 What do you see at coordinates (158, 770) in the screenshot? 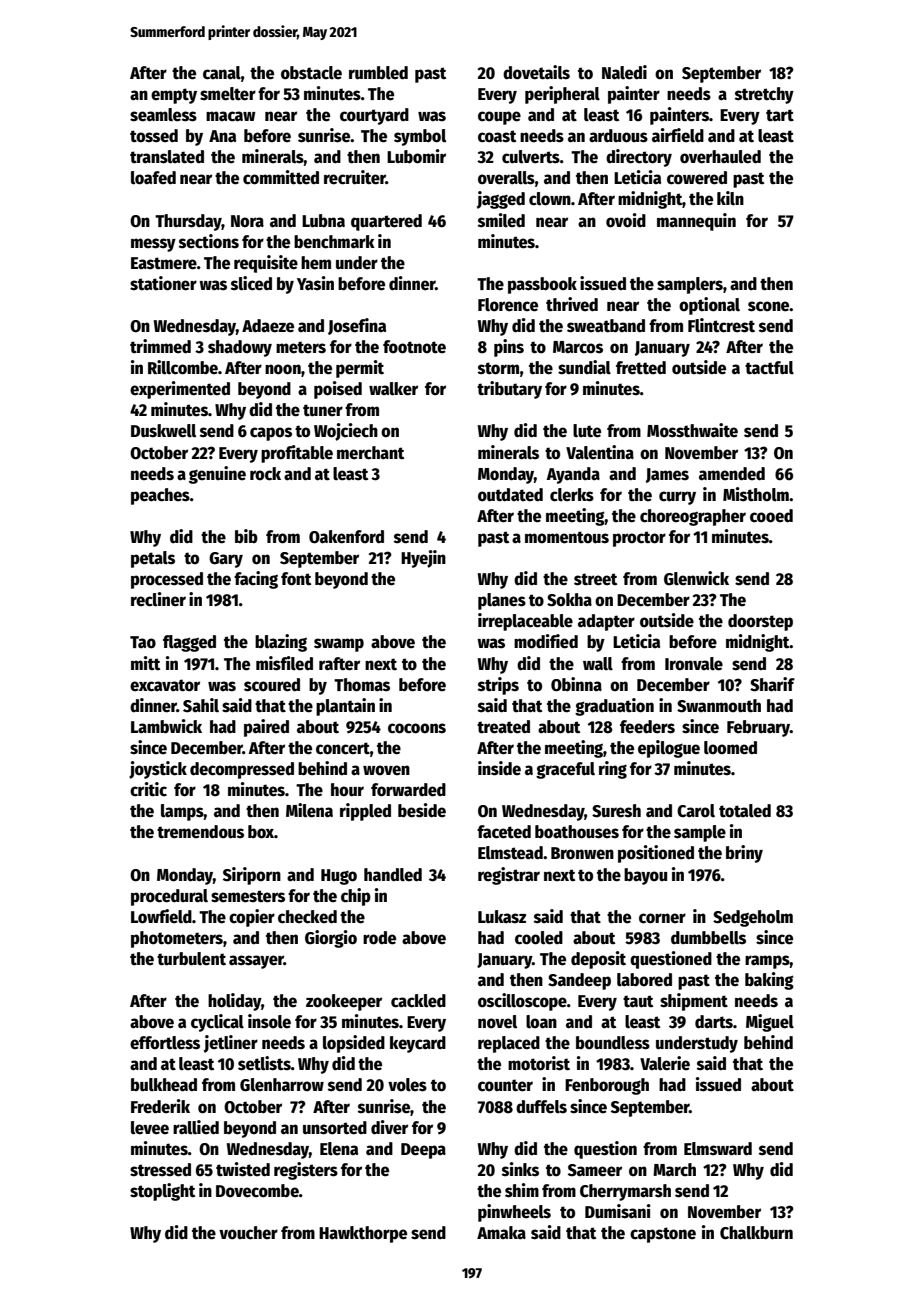
I see `joystick` at bounding box center [158, 770].
